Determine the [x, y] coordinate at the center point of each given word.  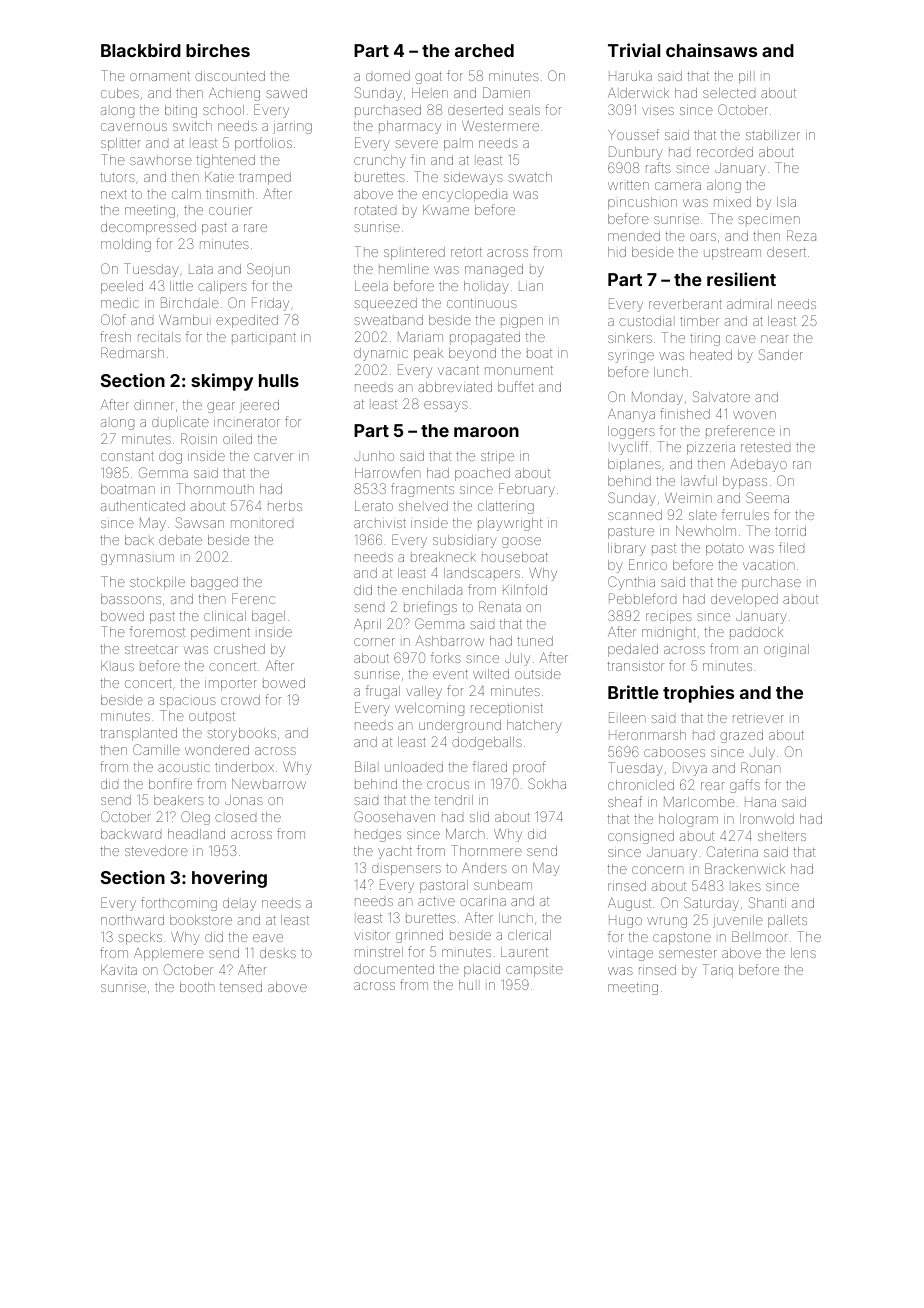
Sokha [547, 783]
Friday [270, 304]
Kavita [119, 970]
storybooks [241, 734]
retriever [758, 718]
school [223, 110]
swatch [530, 177]
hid [617, 252]
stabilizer [773, 135]
